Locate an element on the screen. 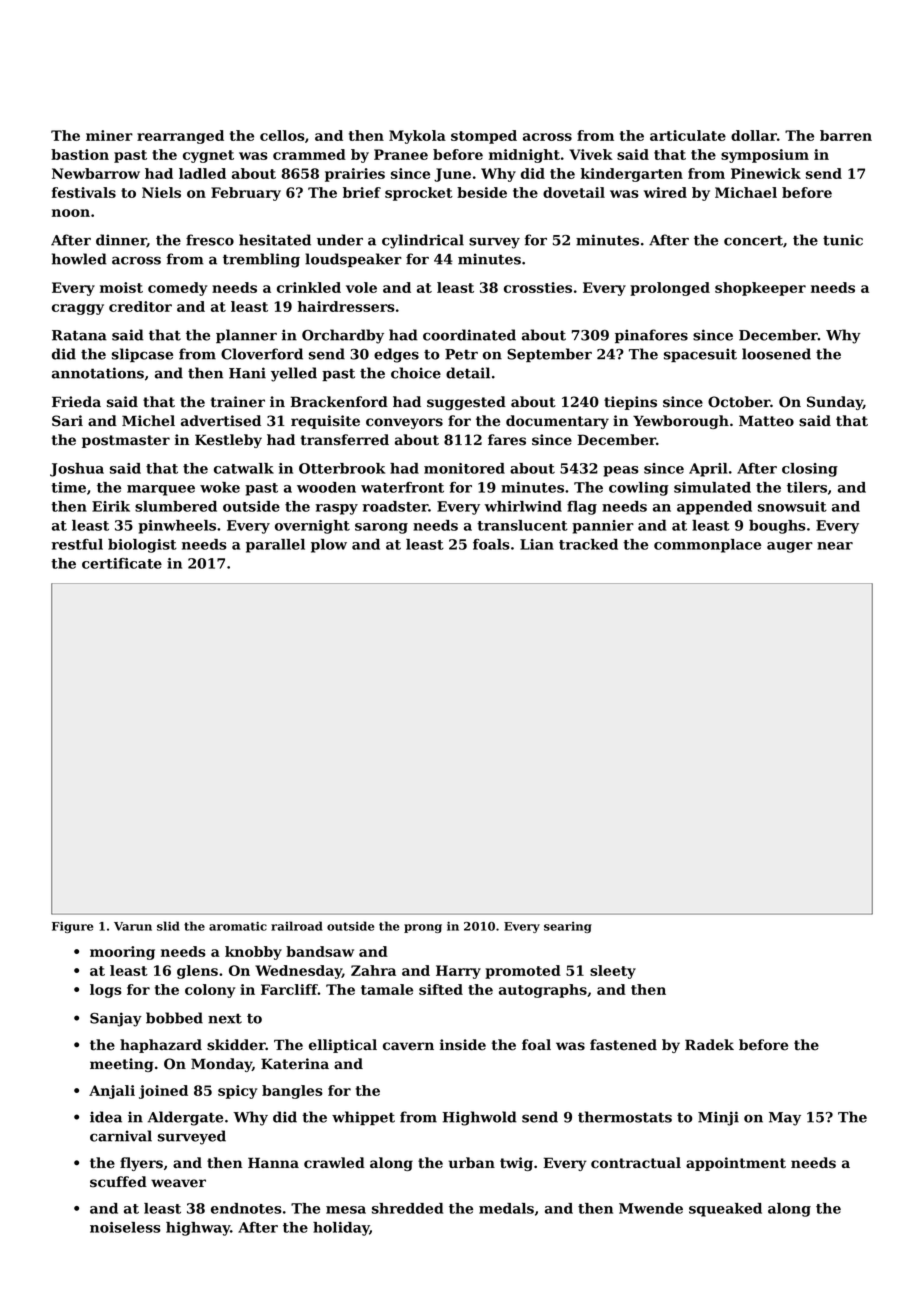 The width and height of the screenshot is (924, 1308). appointment is located at coordinates (736, 1164).
